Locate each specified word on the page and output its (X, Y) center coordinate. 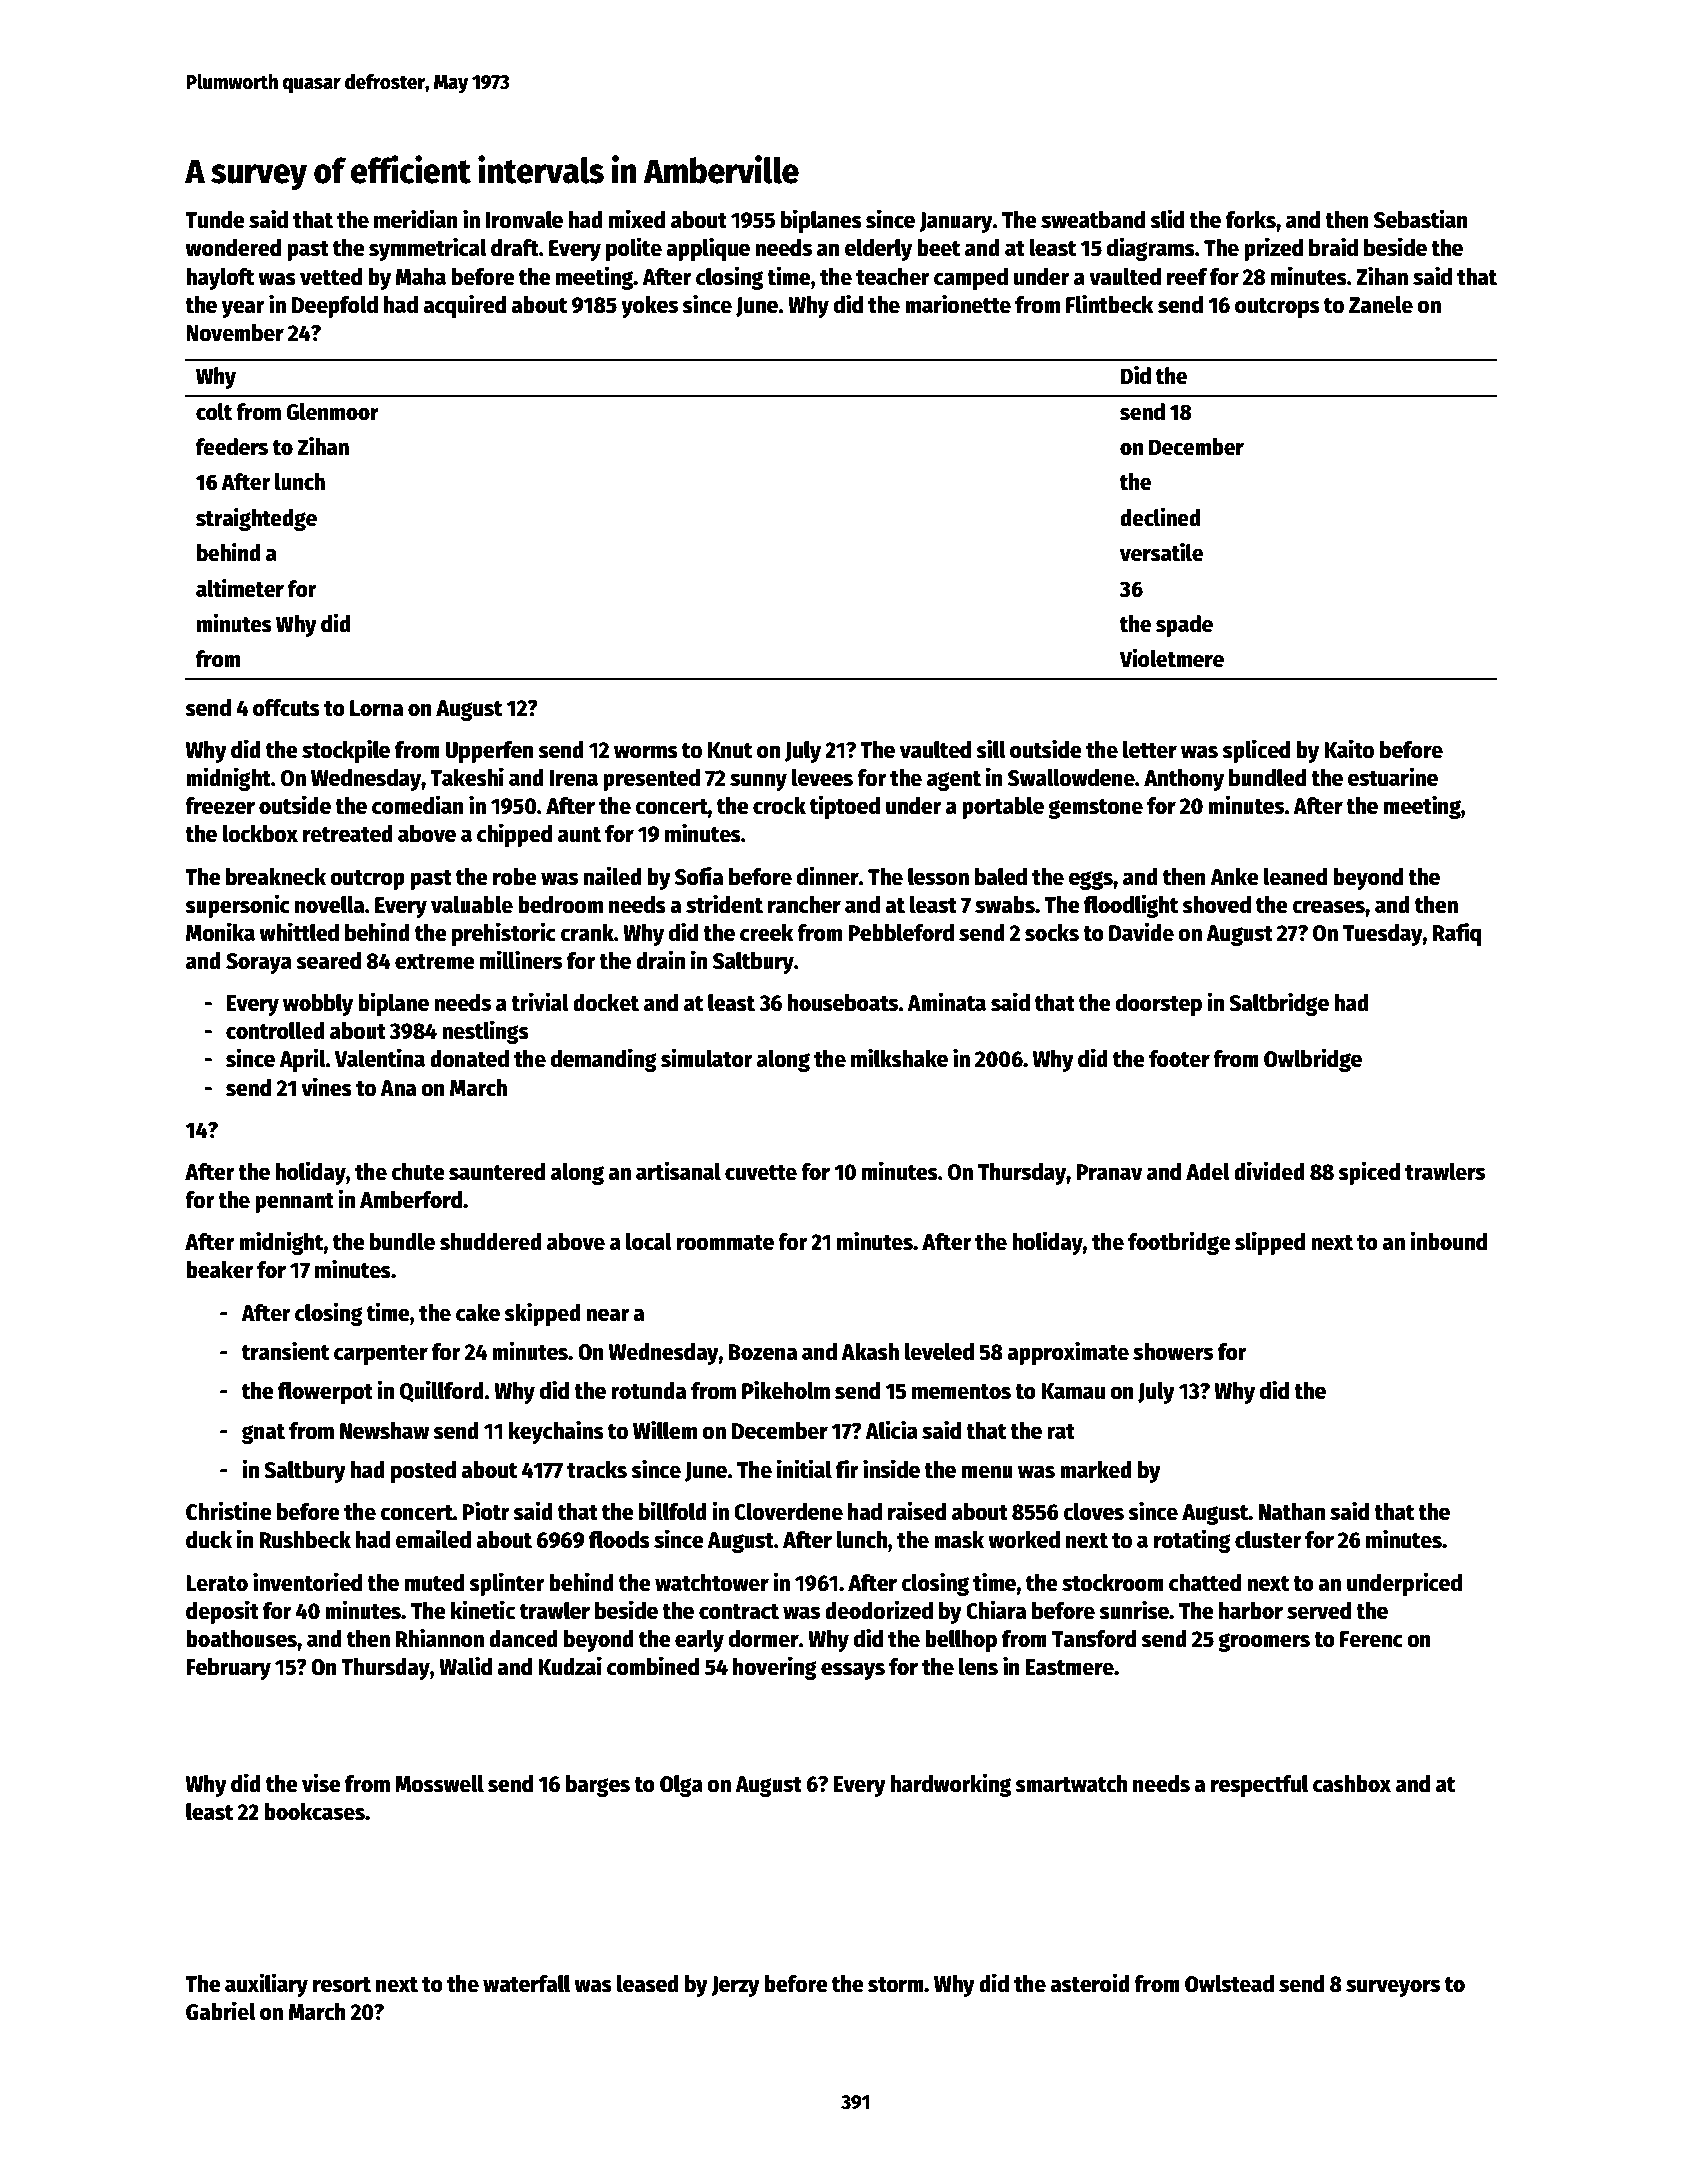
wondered (233, 248)
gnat (263, 1434)
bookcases (314, 1812)
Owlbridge (1313, 1060)
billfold (673, 1511)
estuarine (1393, 777)
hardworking (950, 1785)
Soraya (259, 963)
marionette (958, 304)
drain (660, 960)
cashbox (1352, 1784)
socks (1052, 933)
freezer (220, 806)
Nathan (1292, 1512)
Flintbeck (1110, 304)
